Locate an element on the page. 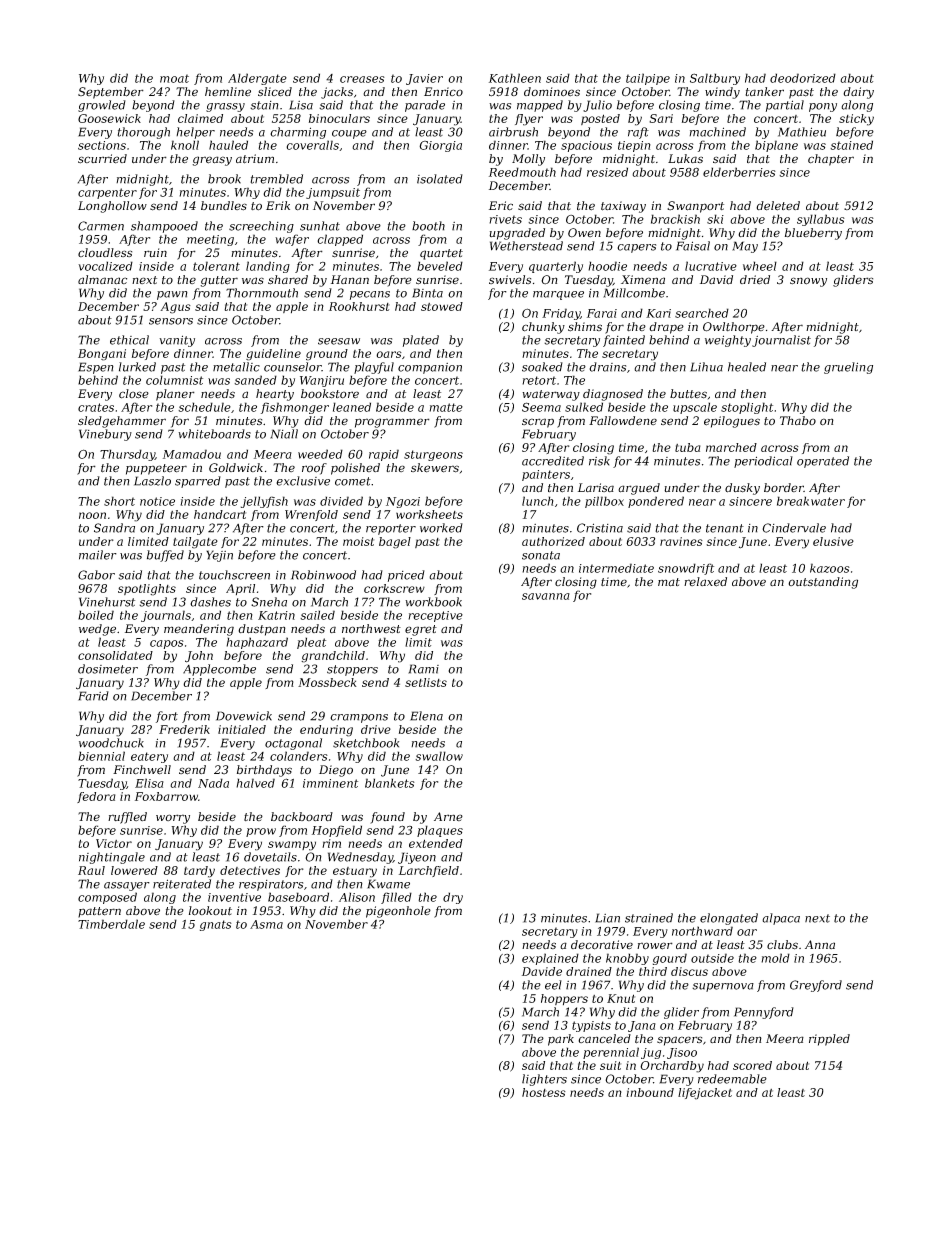  Aldergate is located at coordinates (257, 79).
